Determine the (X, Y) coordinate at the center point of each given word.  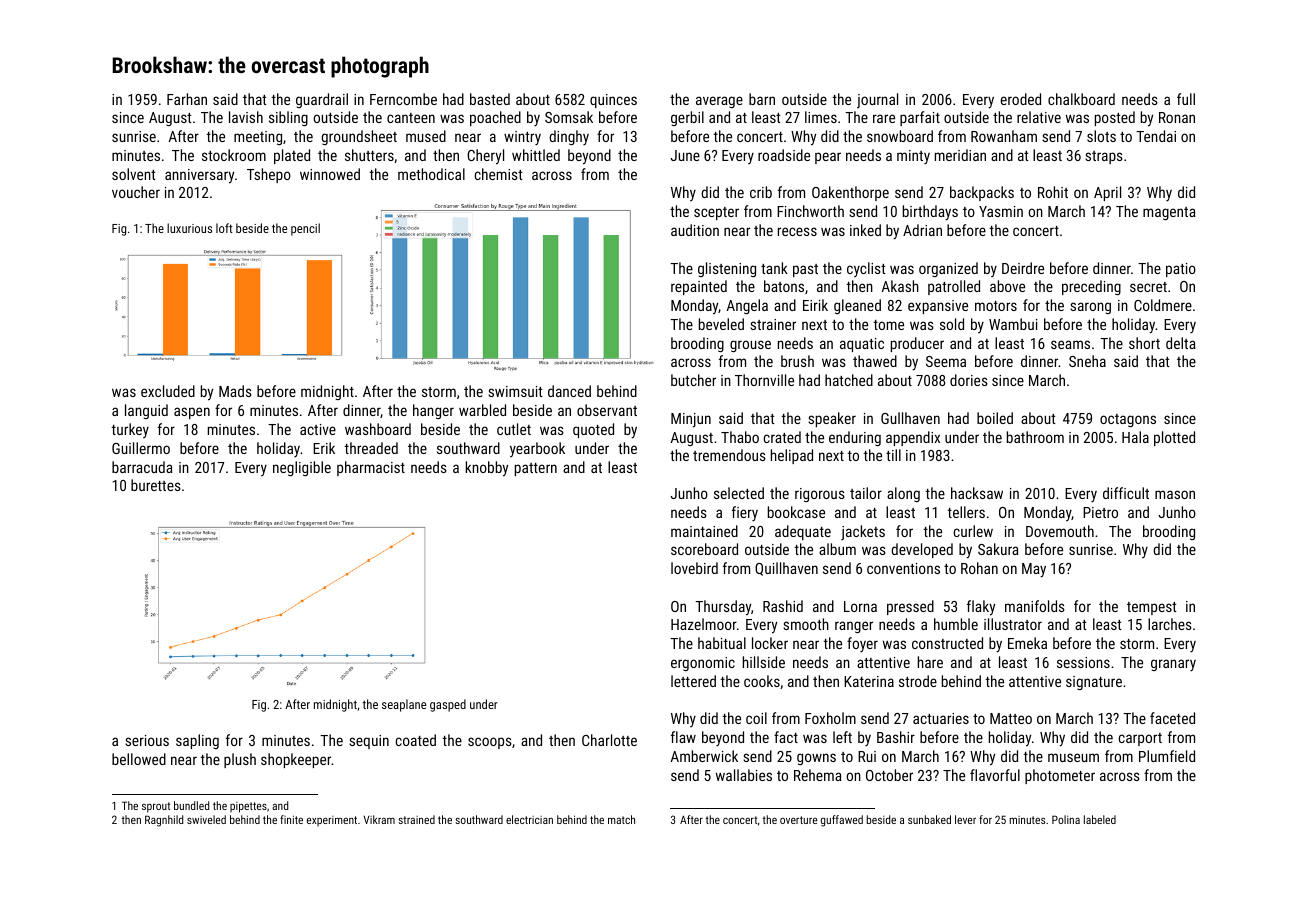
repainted (699, 287)
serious (147, 740)
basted (490, 99)
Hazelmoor (704, 624)
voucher (136, 192)
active (318, 429)
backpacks (982, 193)
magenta (1169, 213)
